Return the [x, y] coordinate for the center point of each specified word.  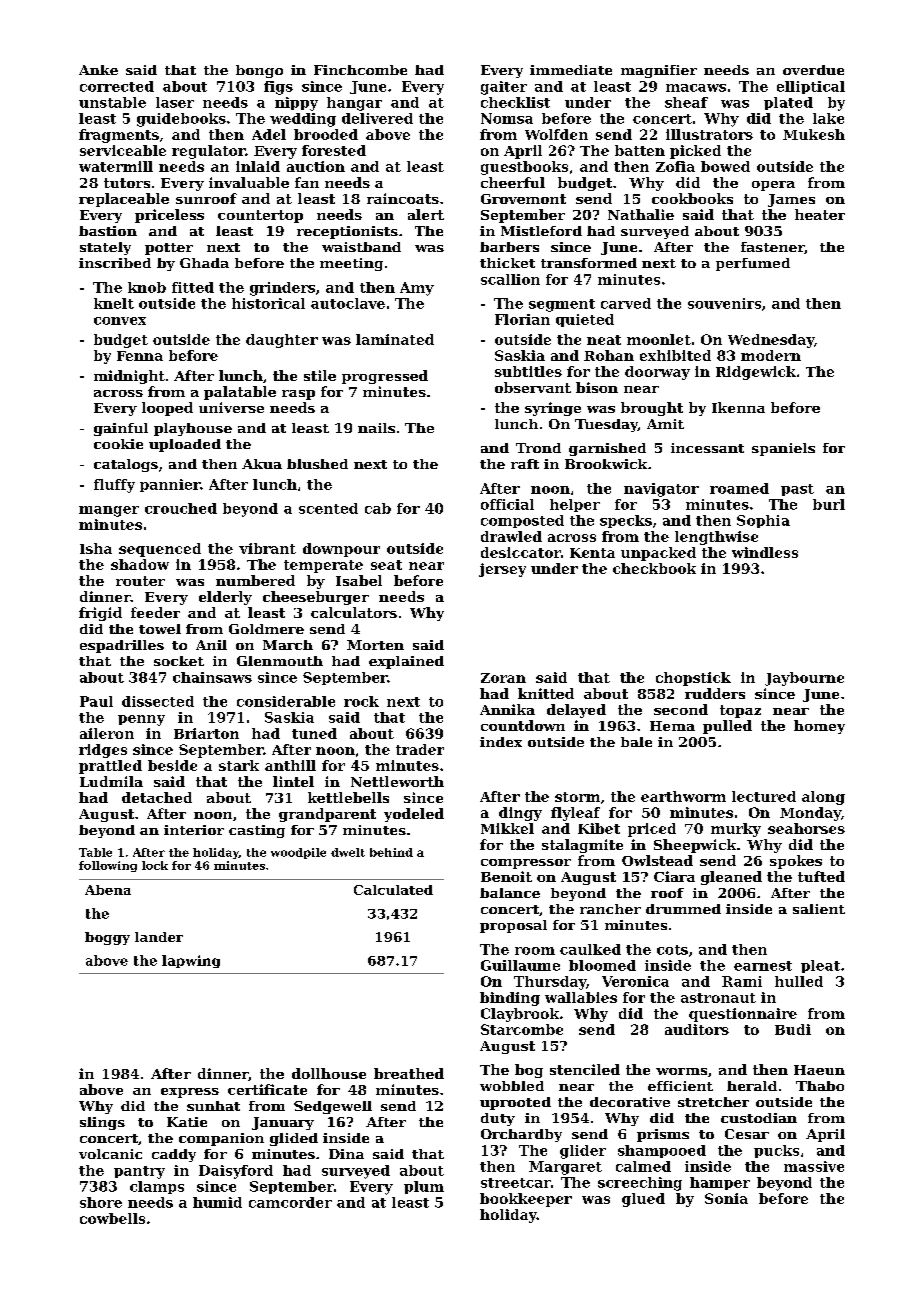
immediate [571, 70]
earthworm [683, 796]
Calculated [393, 890]
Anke [98, 70]
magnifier [659, 71]
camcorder [290, 1202]
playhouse [193, 429]
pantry [139, 1172]
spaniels [783, 449]
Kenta [592, 553]
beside [172, 765]
